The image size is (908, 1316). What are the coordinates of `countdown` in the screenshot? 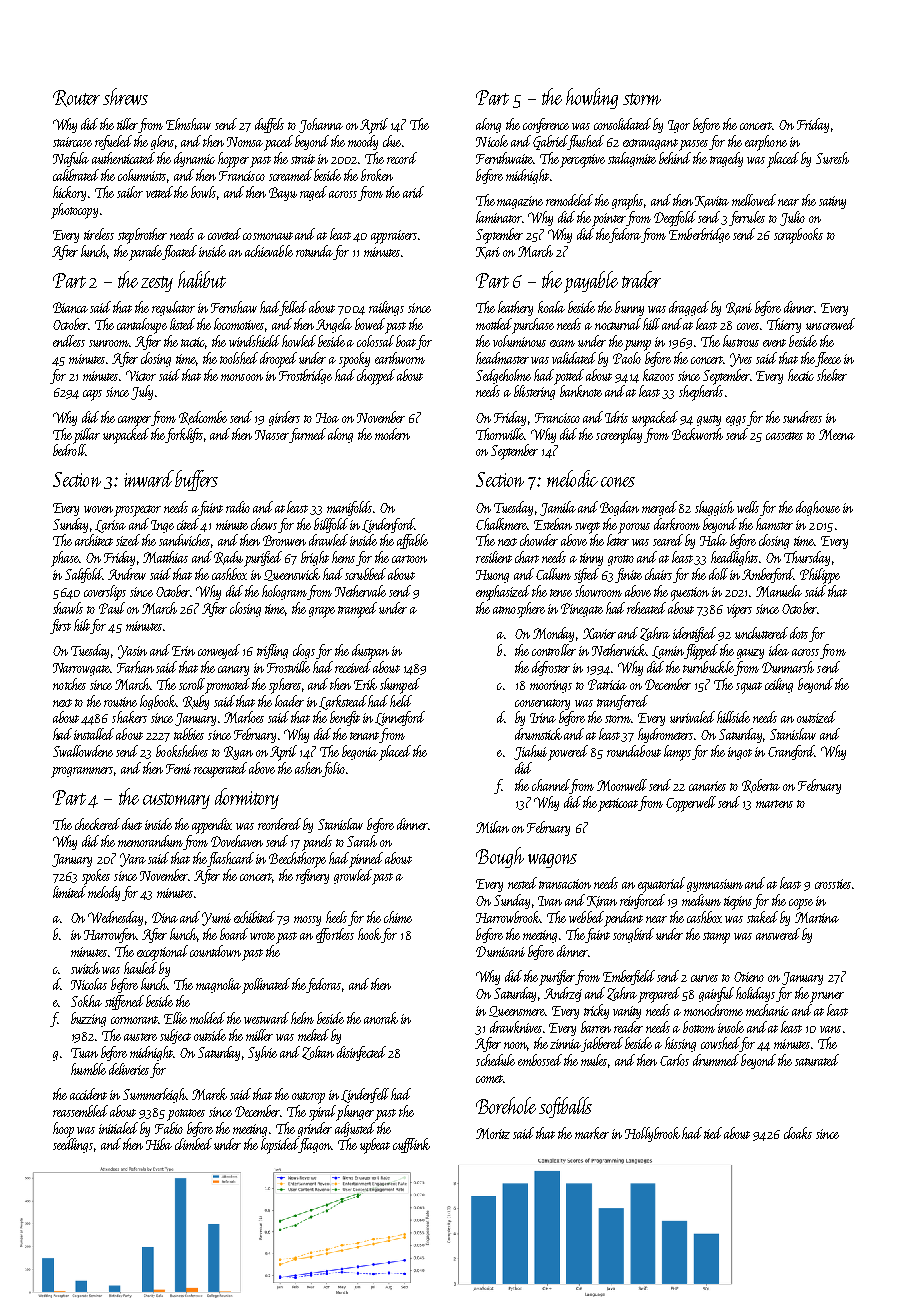 It's located at (215, 951).
